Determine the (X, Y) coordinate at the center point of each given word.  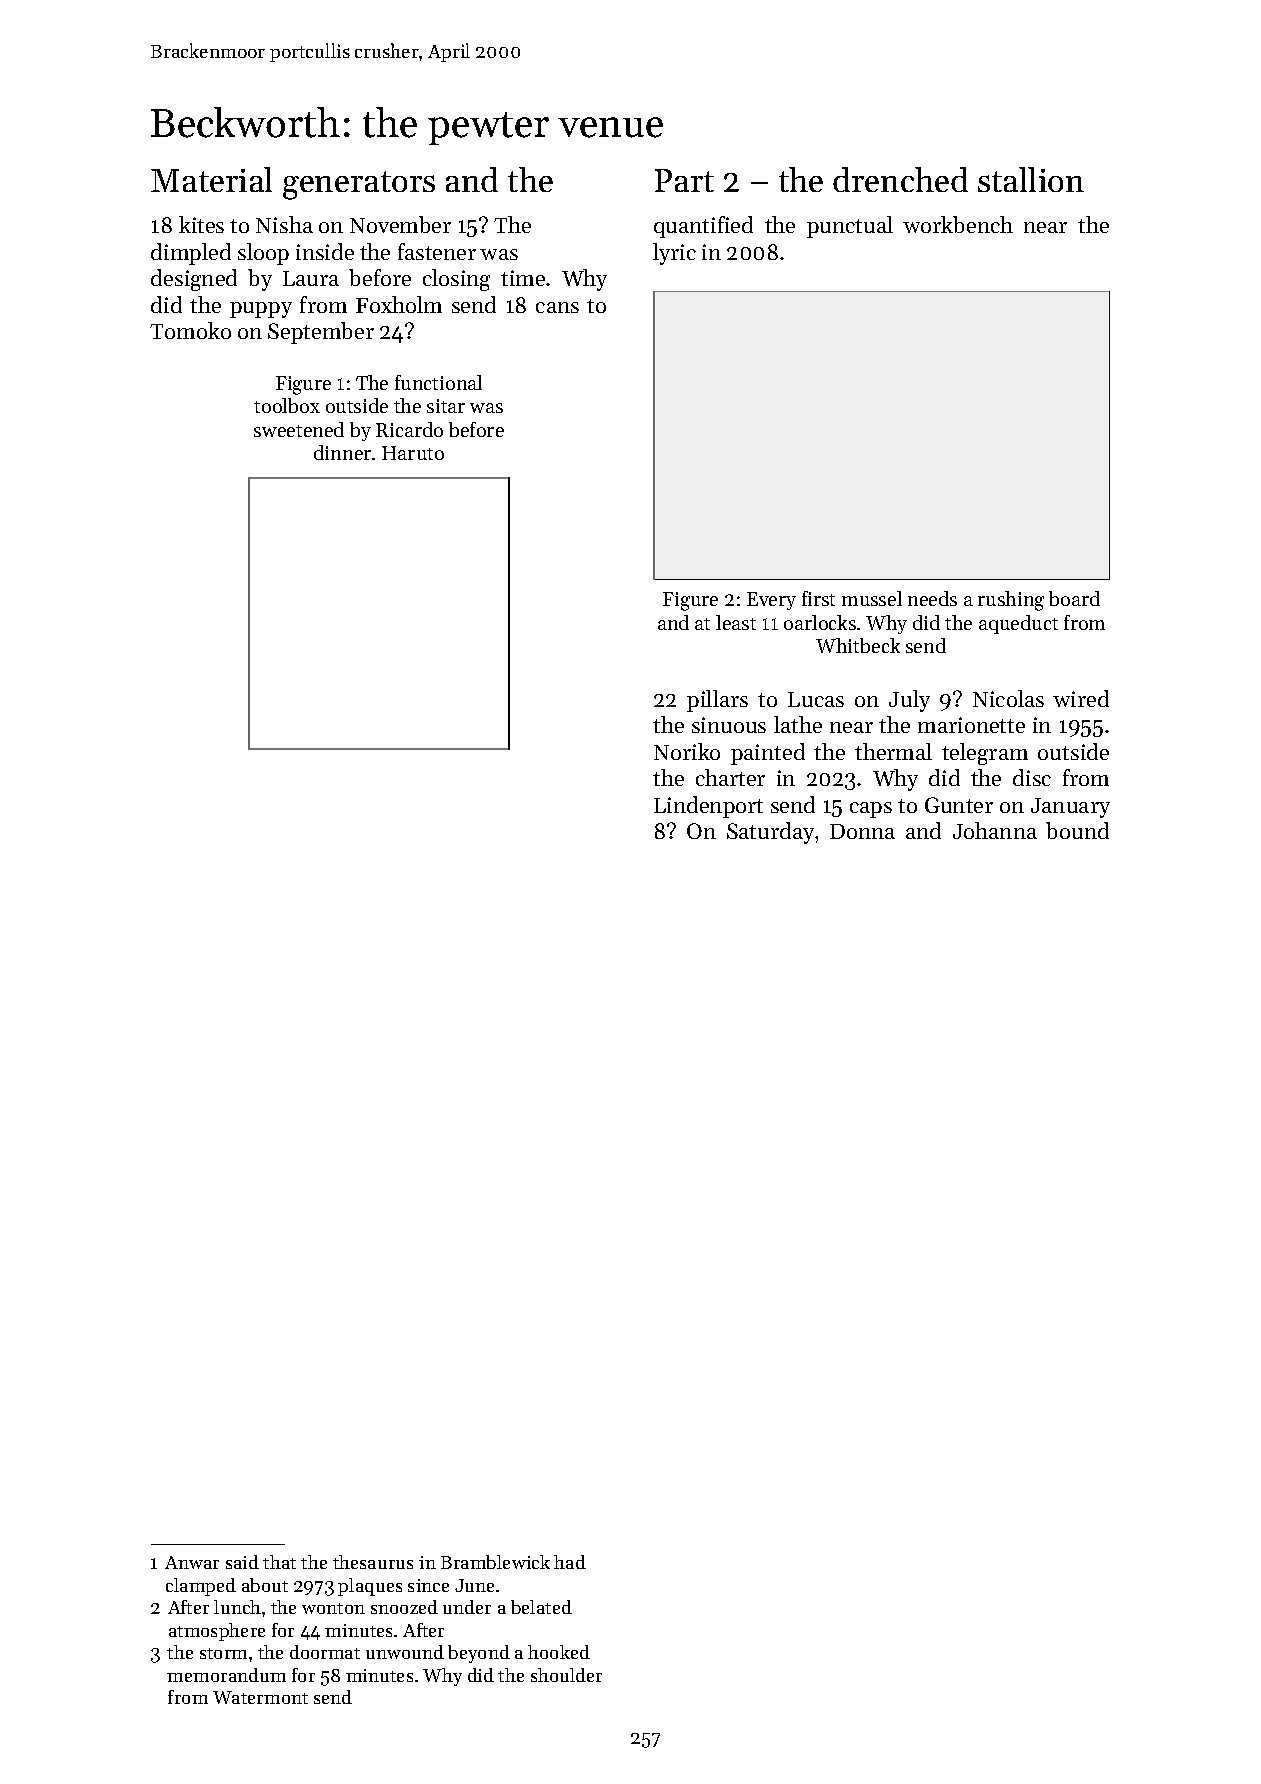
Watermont (260, 1697)
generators (359, 185)
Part (684, 180)
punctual (850, 227)
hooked (559, 1652)
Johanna (995, 830)
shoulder (566, 1675)
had (570, 1562)
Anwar (192, 1562)
